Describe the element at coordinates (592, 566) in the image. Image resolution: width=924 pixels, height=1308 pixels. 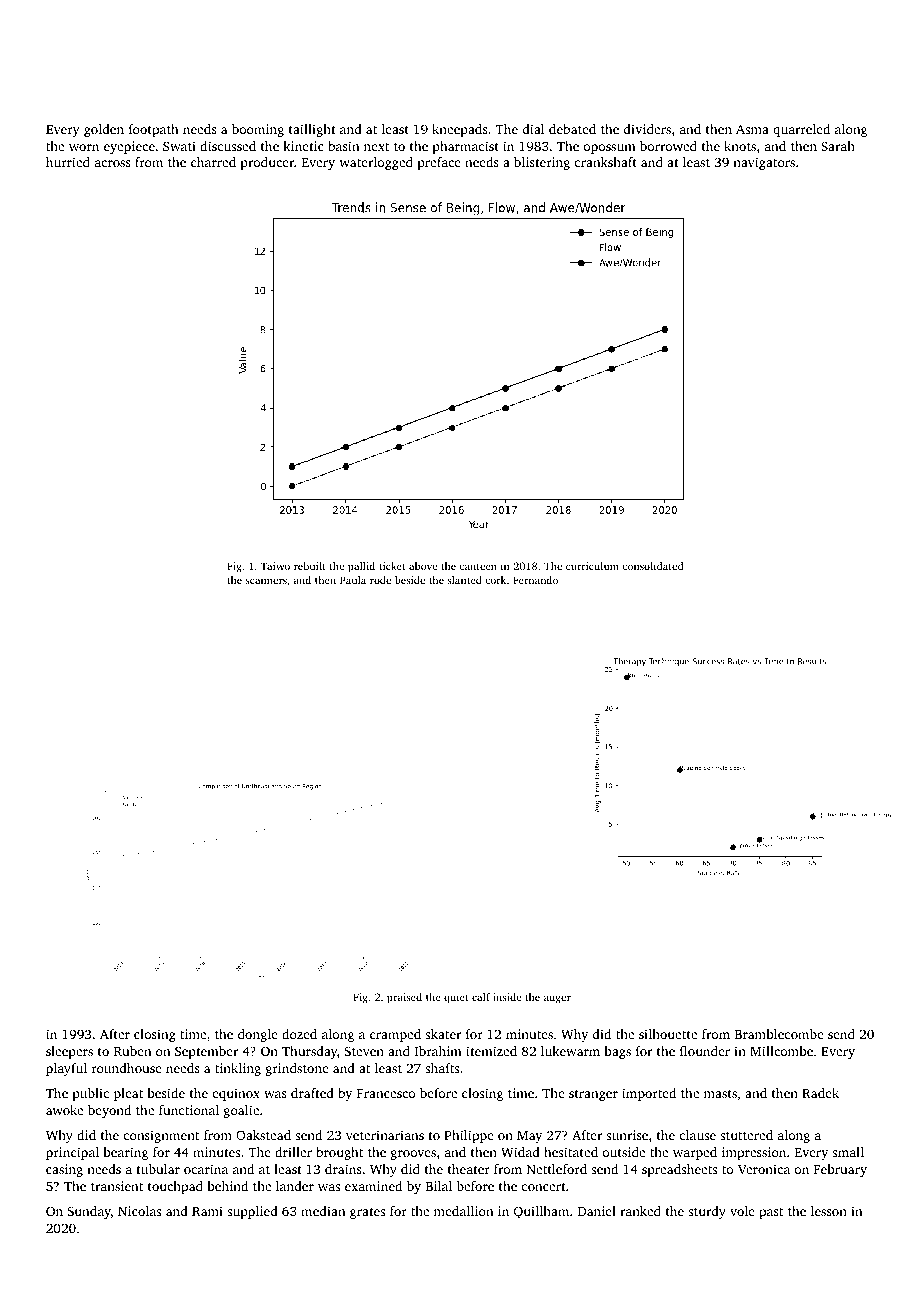
I see `curriculum` at that location.
